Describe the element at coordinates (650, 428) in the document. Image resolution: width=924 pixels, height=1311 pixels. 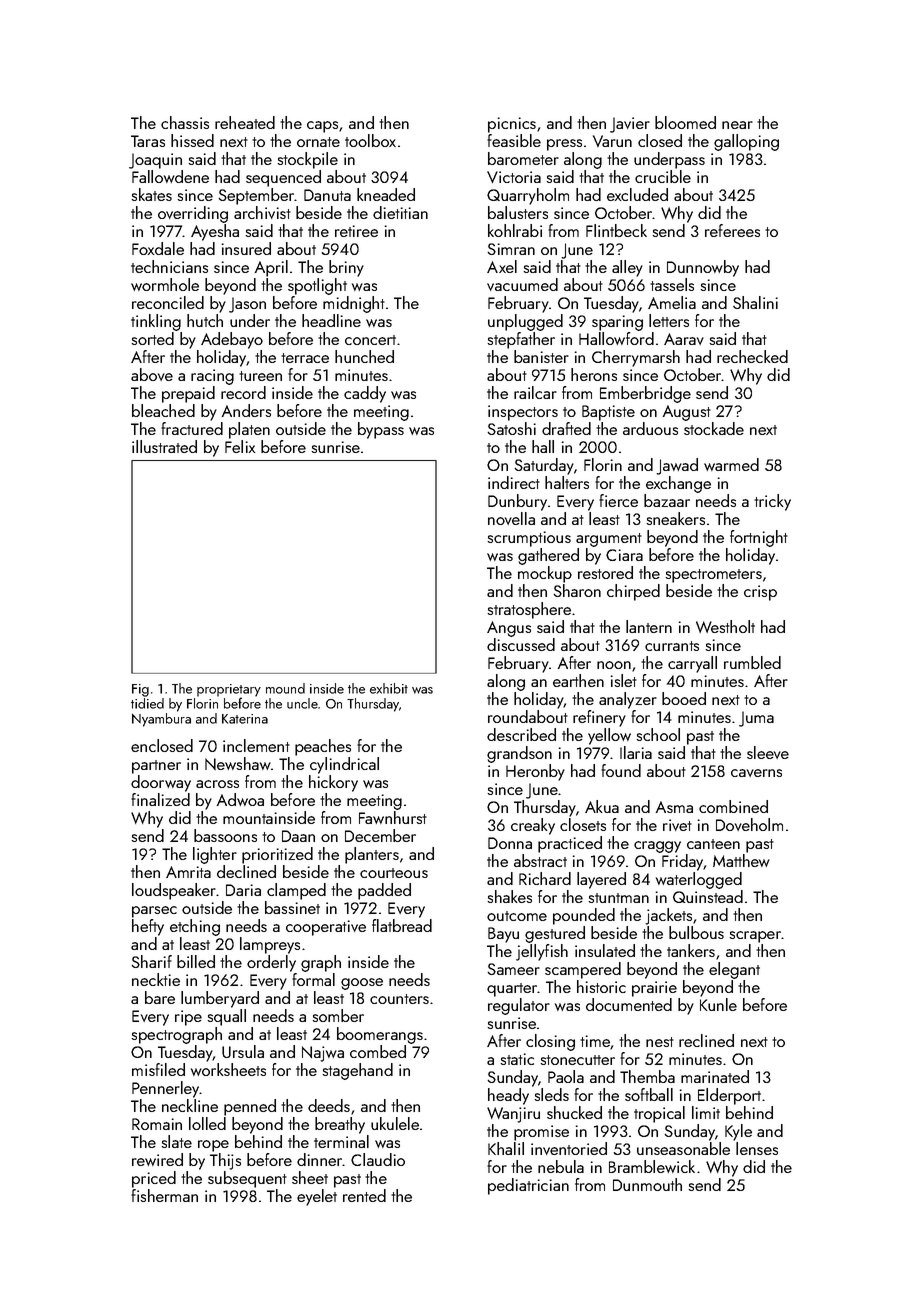
I see `arduous` at that location.
